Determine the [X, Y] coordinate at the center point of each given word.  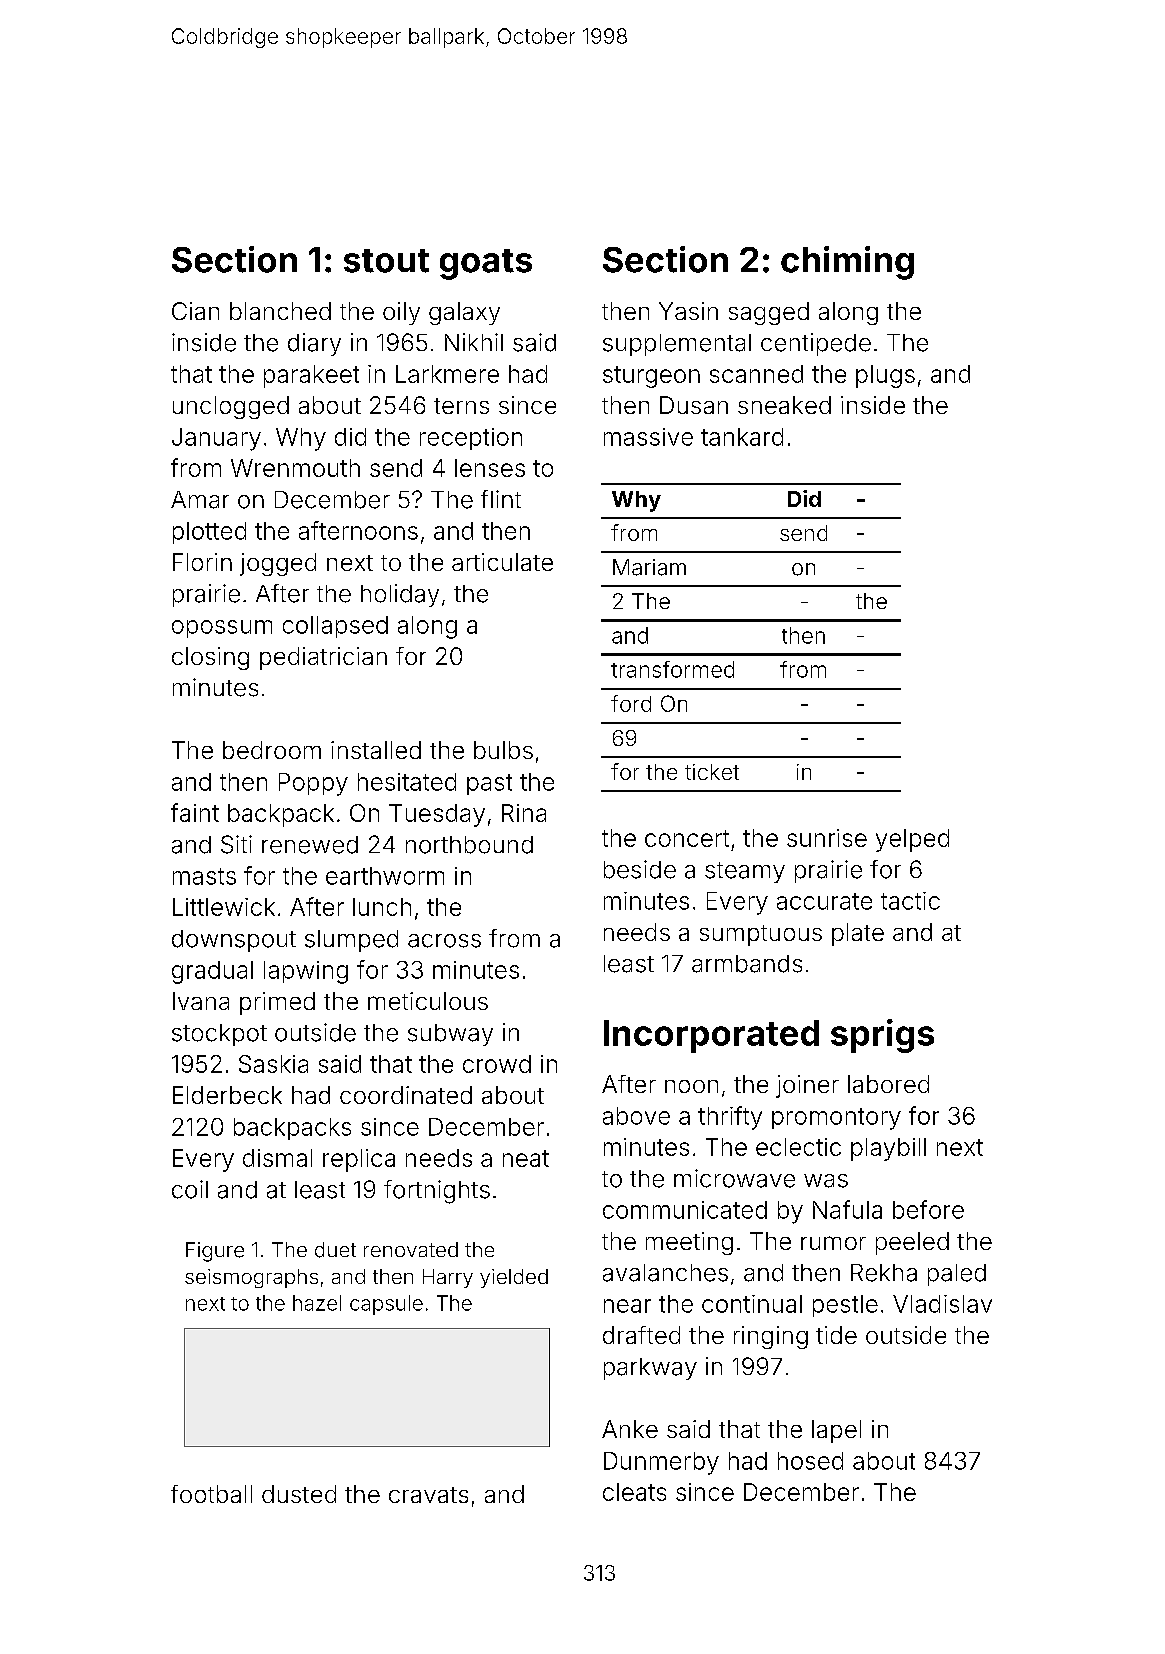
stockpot [219, 1035]
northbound [469, 845]
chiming [847, 263]
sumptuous [761, 935]
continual [752, 1304]
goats [486, 264]
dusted [299, 1494]
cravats [428, 1495]
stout [386, 261]
